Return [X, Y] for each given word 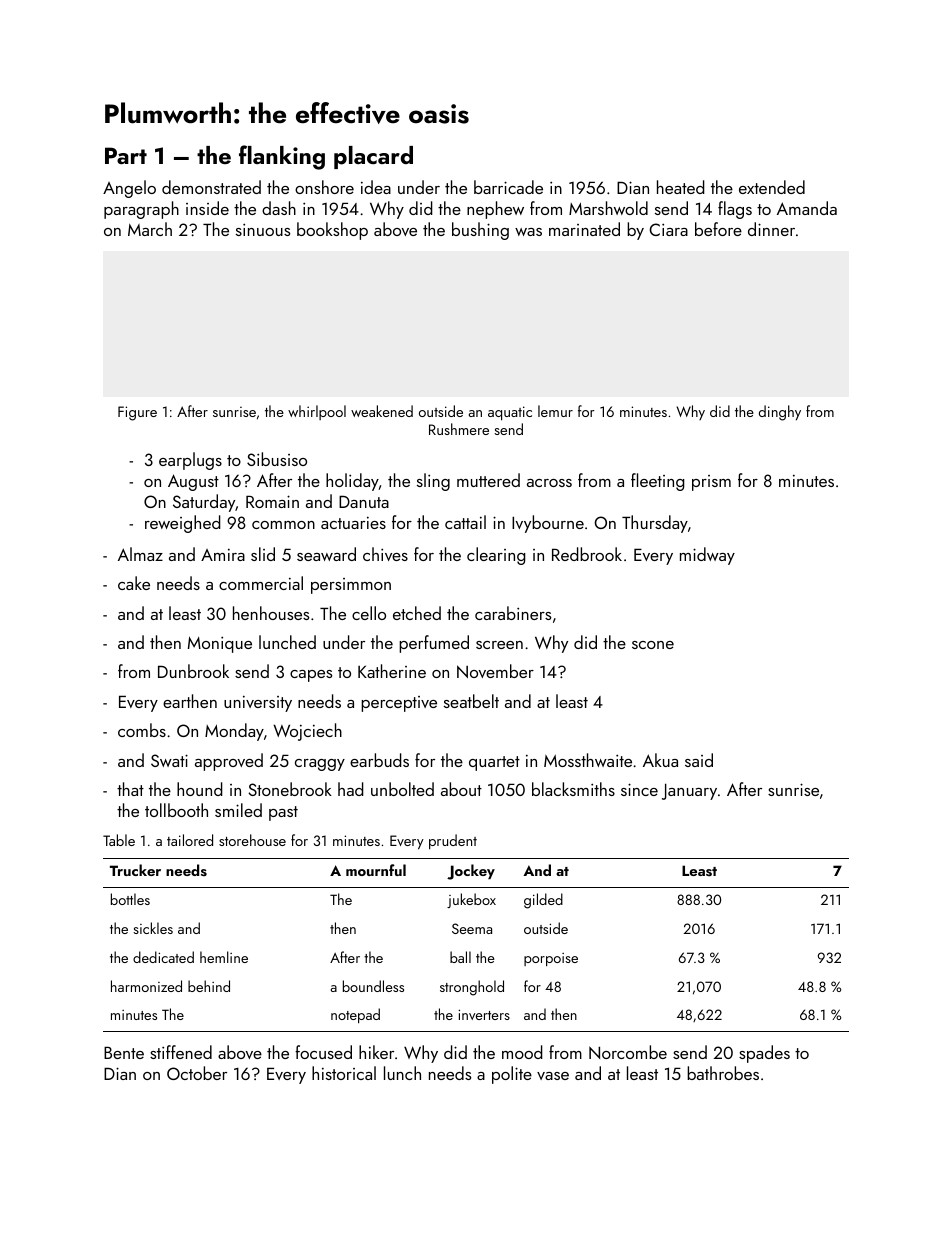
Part [126, 155]
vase [553, 1076]
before [718, 229]
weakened [382, 411]
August [193, 482]
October [197, 1073]
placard [373, 157]
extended [772, 187]
